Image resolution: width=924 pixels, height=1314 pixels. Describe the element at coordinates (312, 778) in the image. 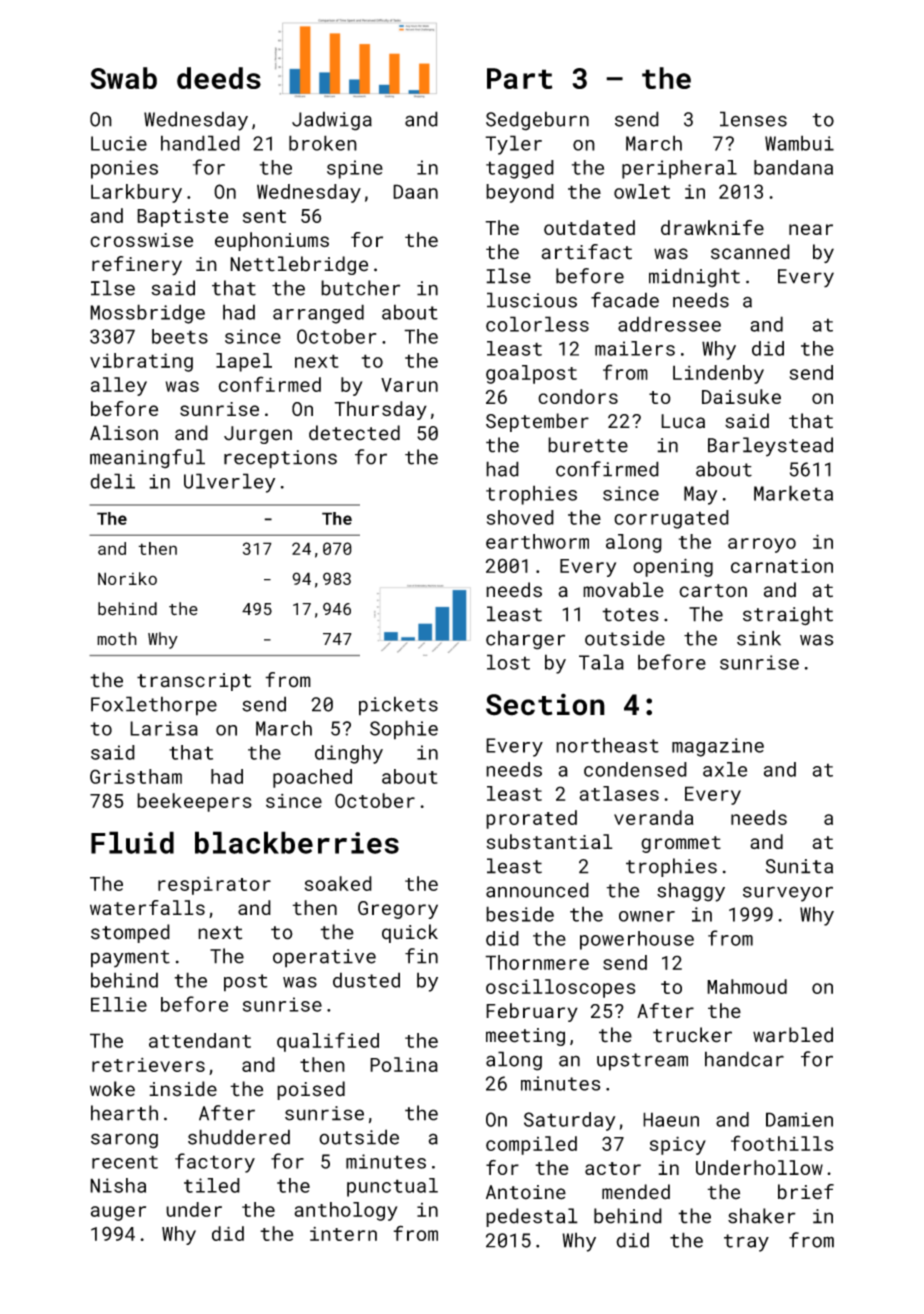

I see `poached` at that location.
